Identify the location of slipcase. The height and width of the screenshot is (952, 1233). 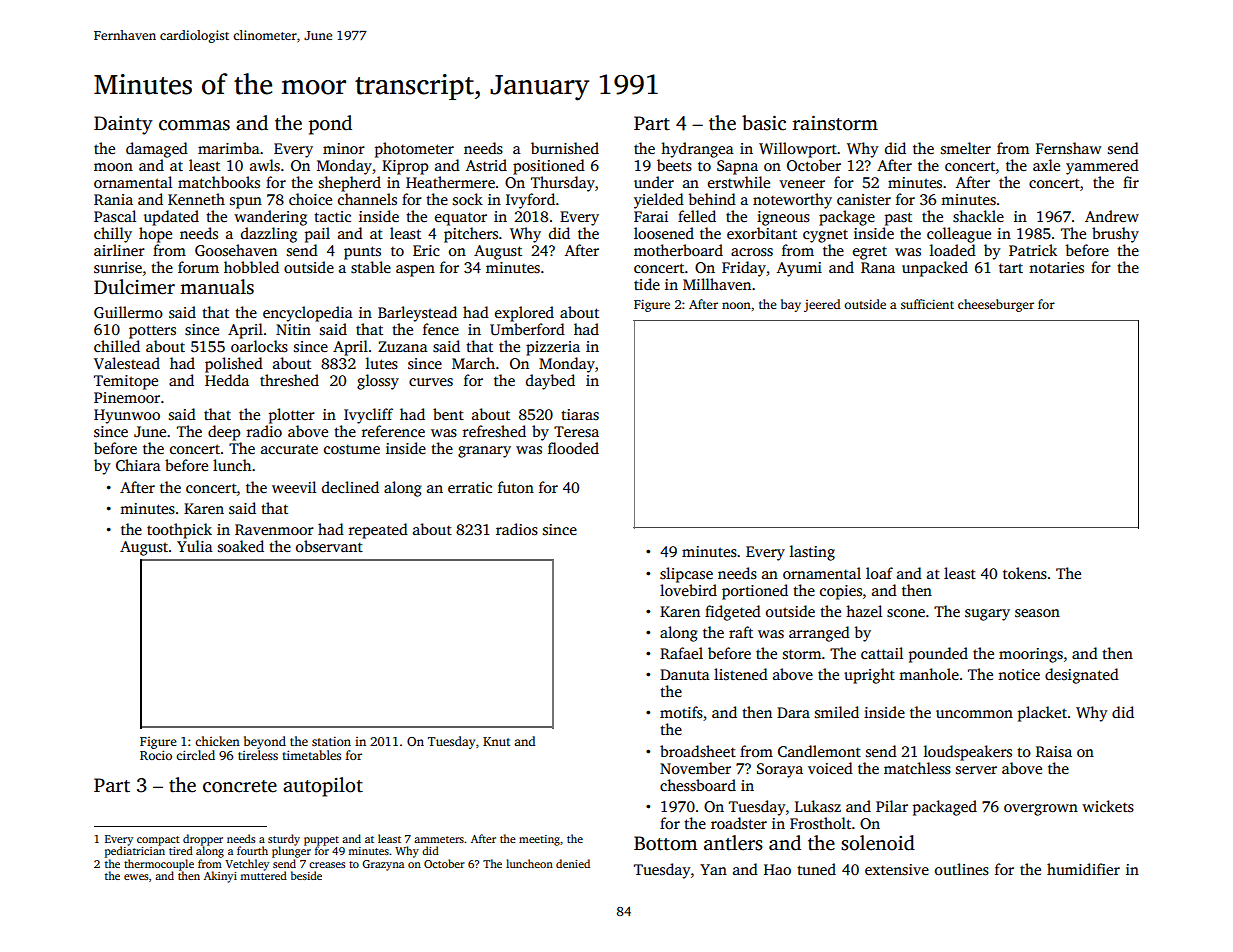
(686, 575).
